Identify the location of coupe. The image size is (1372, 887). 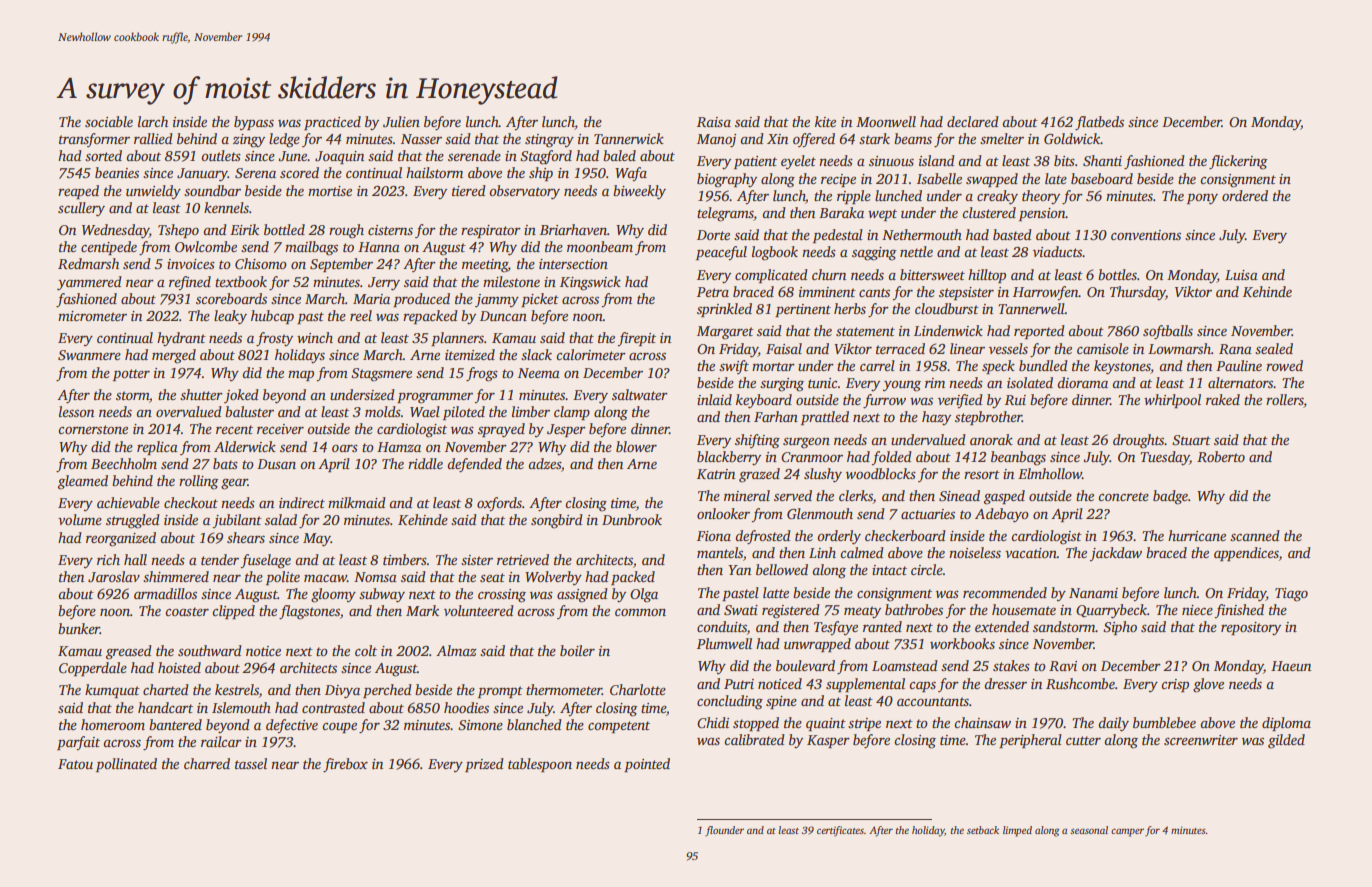
(339, 727).
